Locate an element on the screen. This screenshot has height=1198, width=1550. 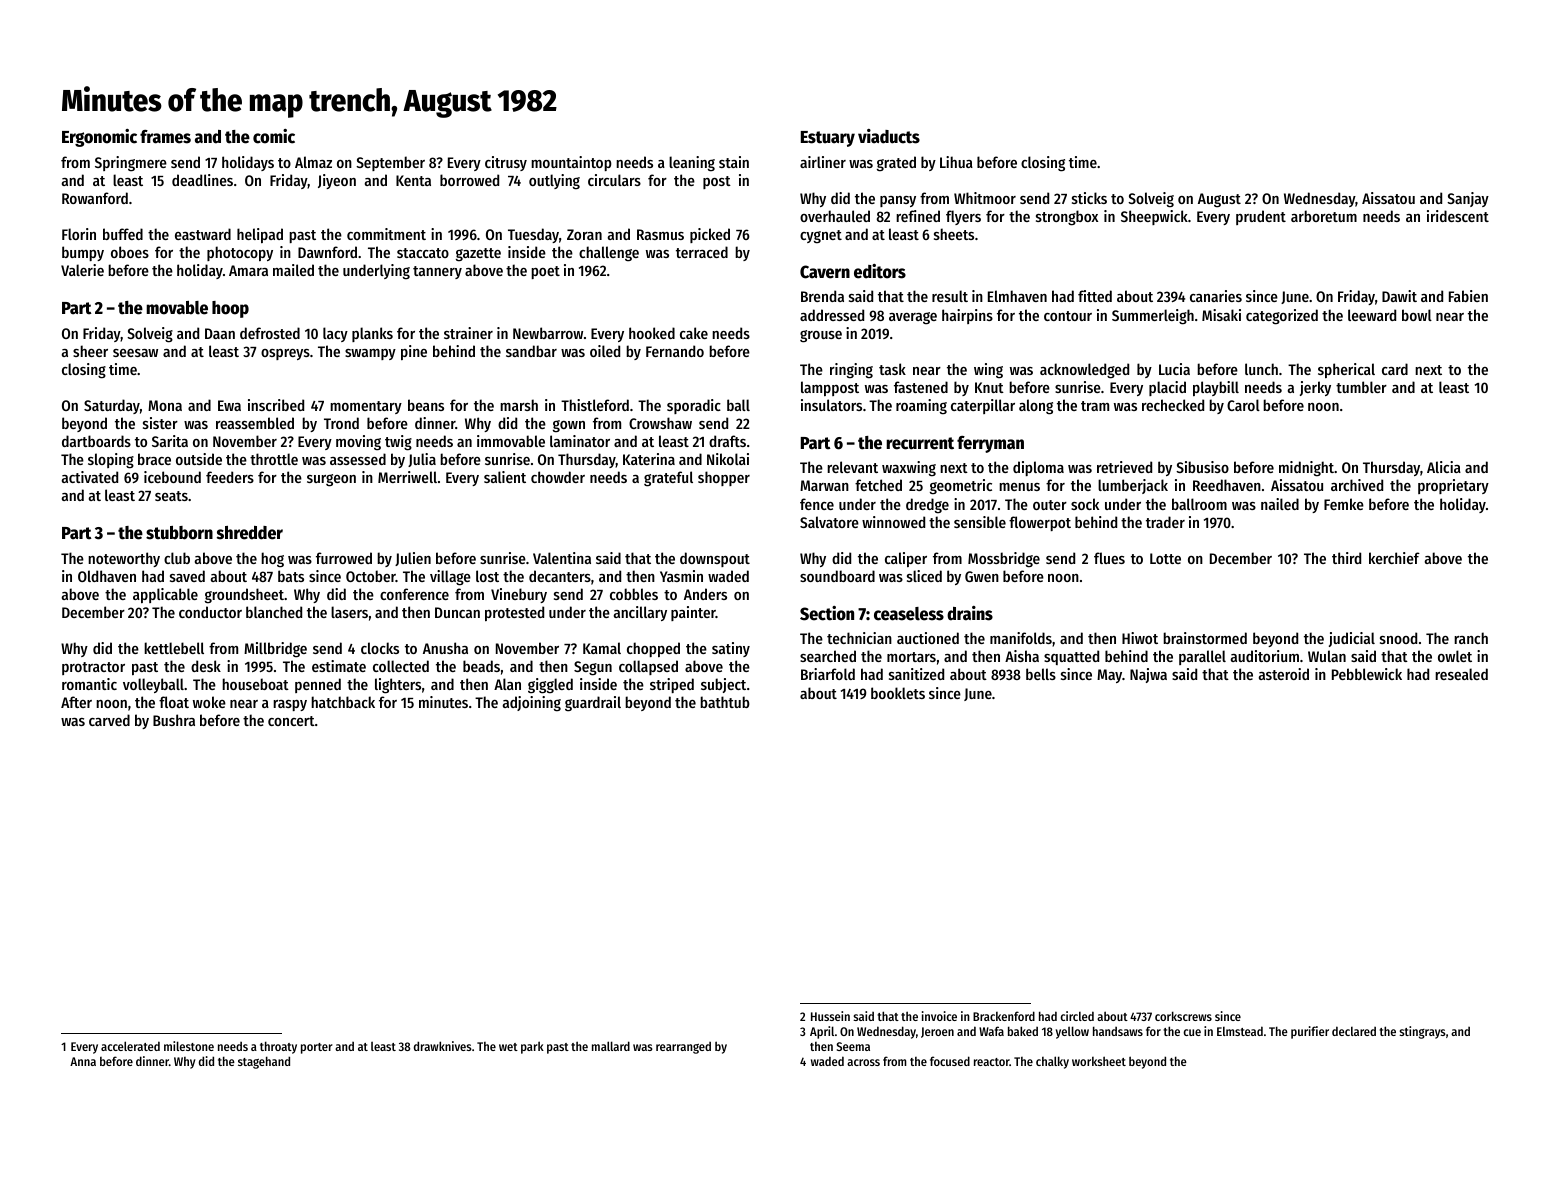
booklets is located at coordinates (898, 693).
